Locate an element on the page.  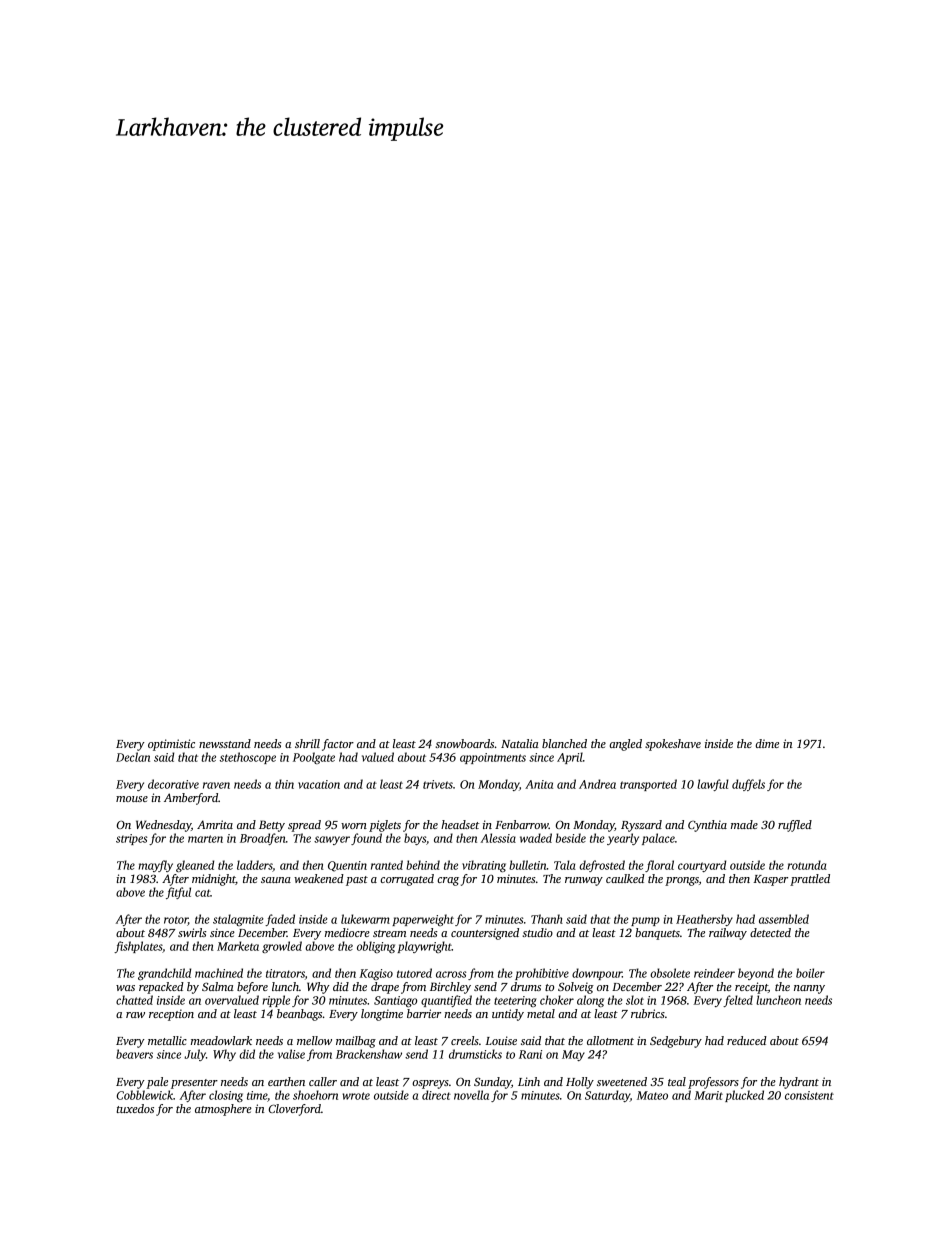
Natalia is located at coordinates (520, 743).
